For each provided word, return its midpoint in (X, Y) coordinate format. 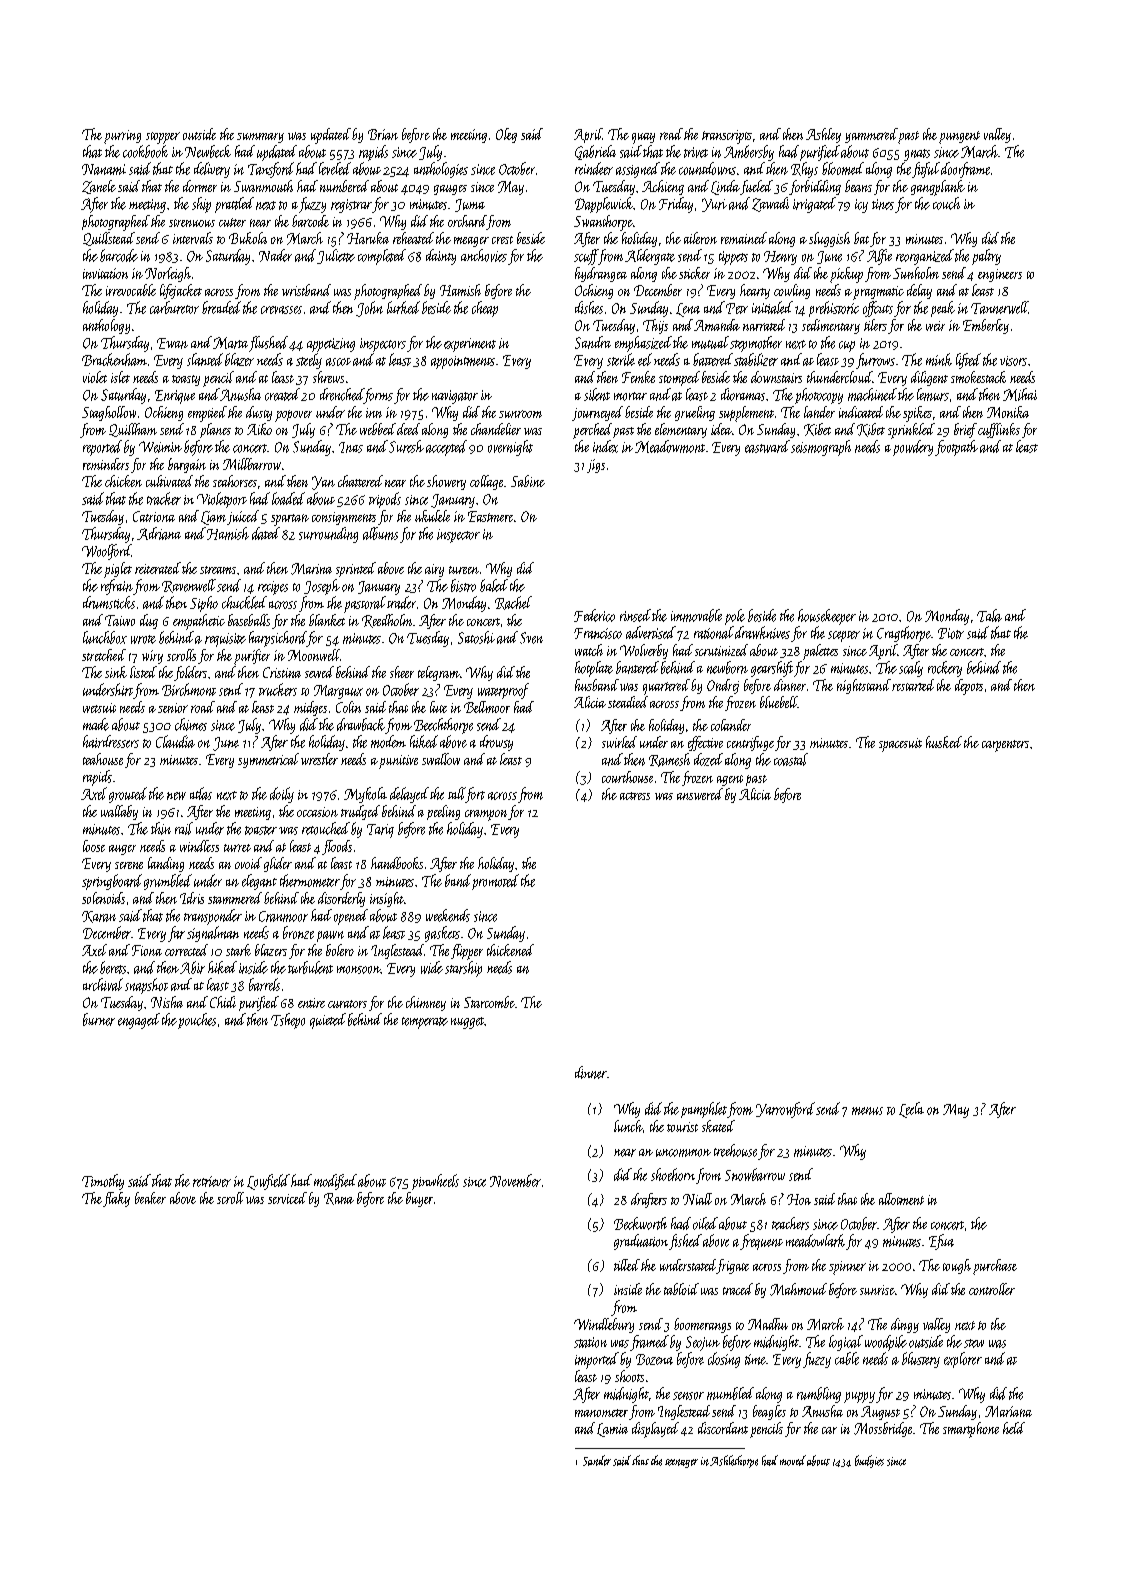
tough (957, 1266)
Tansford (271, 170)
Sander (597, 1460)
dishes (589, 307)
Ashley (823, 135)
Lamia (612, 1430)
